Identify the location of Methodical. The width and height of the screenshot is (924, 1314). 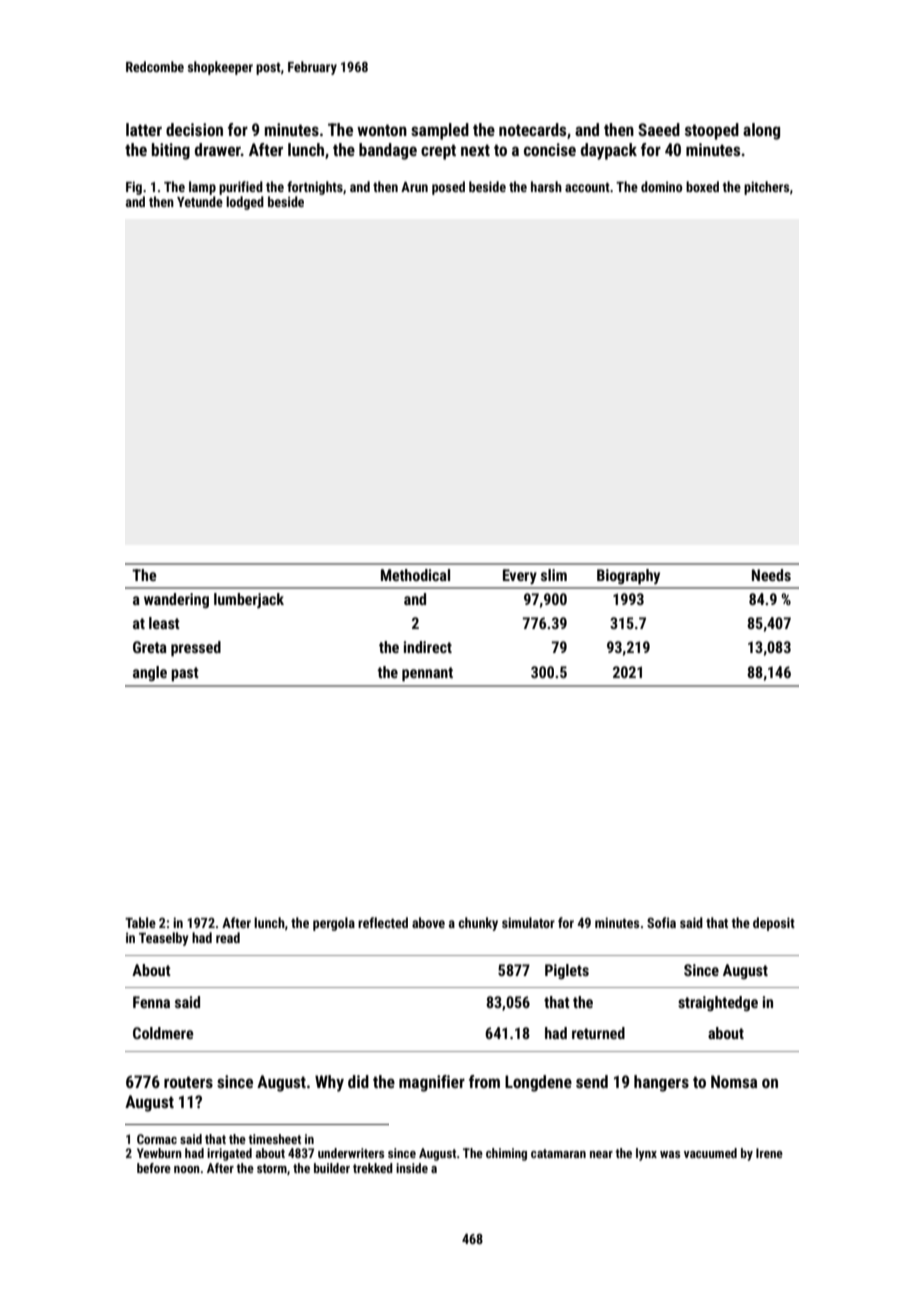
(415, 575).
